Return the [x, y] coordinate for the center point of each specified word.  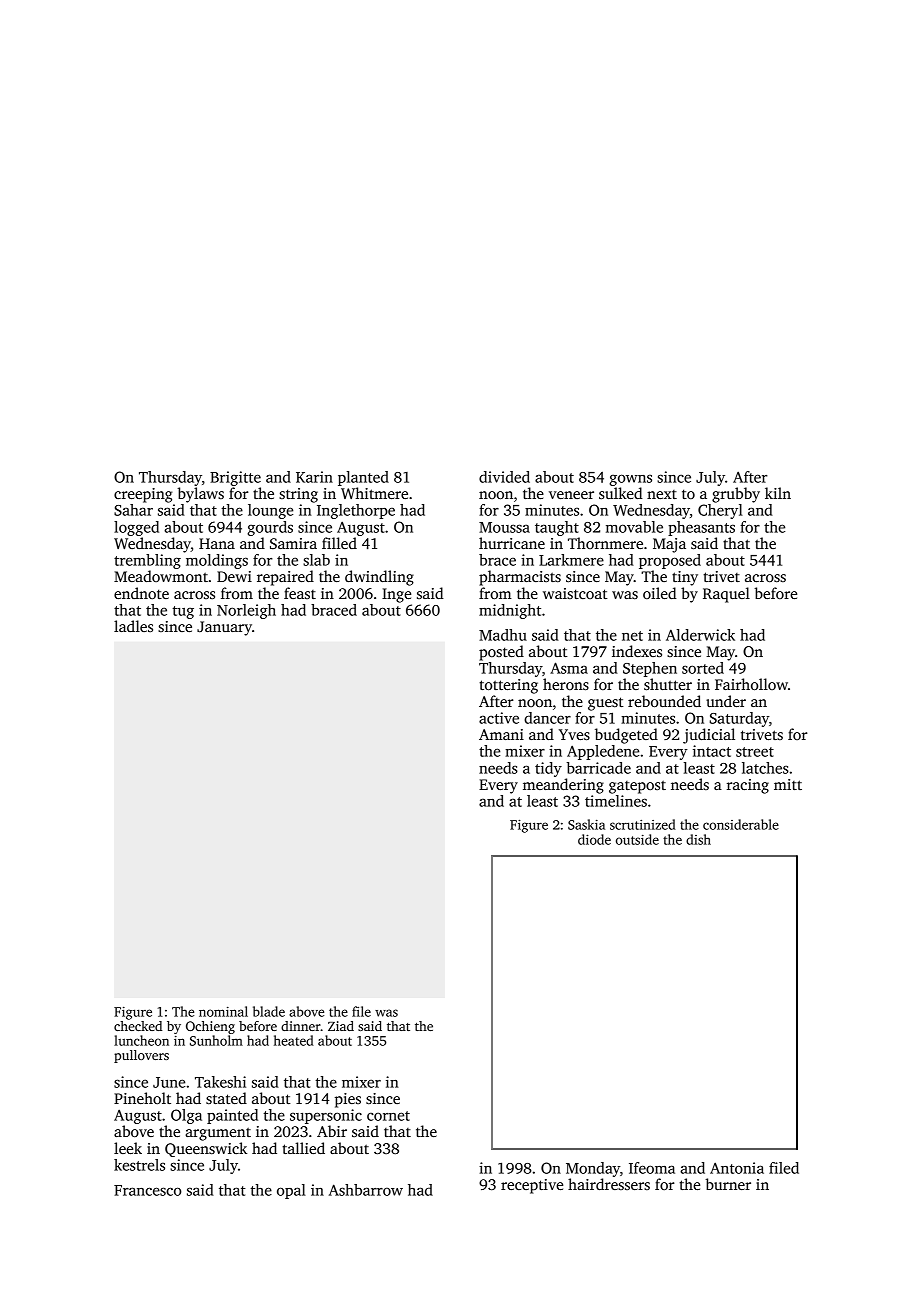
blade [269, 1011]
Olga [186, 1116]
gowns [630, 480]
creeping [143, 495]
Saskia [586, 824]
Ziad [341, 1026]
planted [363, 478]
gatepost [637, 787]
